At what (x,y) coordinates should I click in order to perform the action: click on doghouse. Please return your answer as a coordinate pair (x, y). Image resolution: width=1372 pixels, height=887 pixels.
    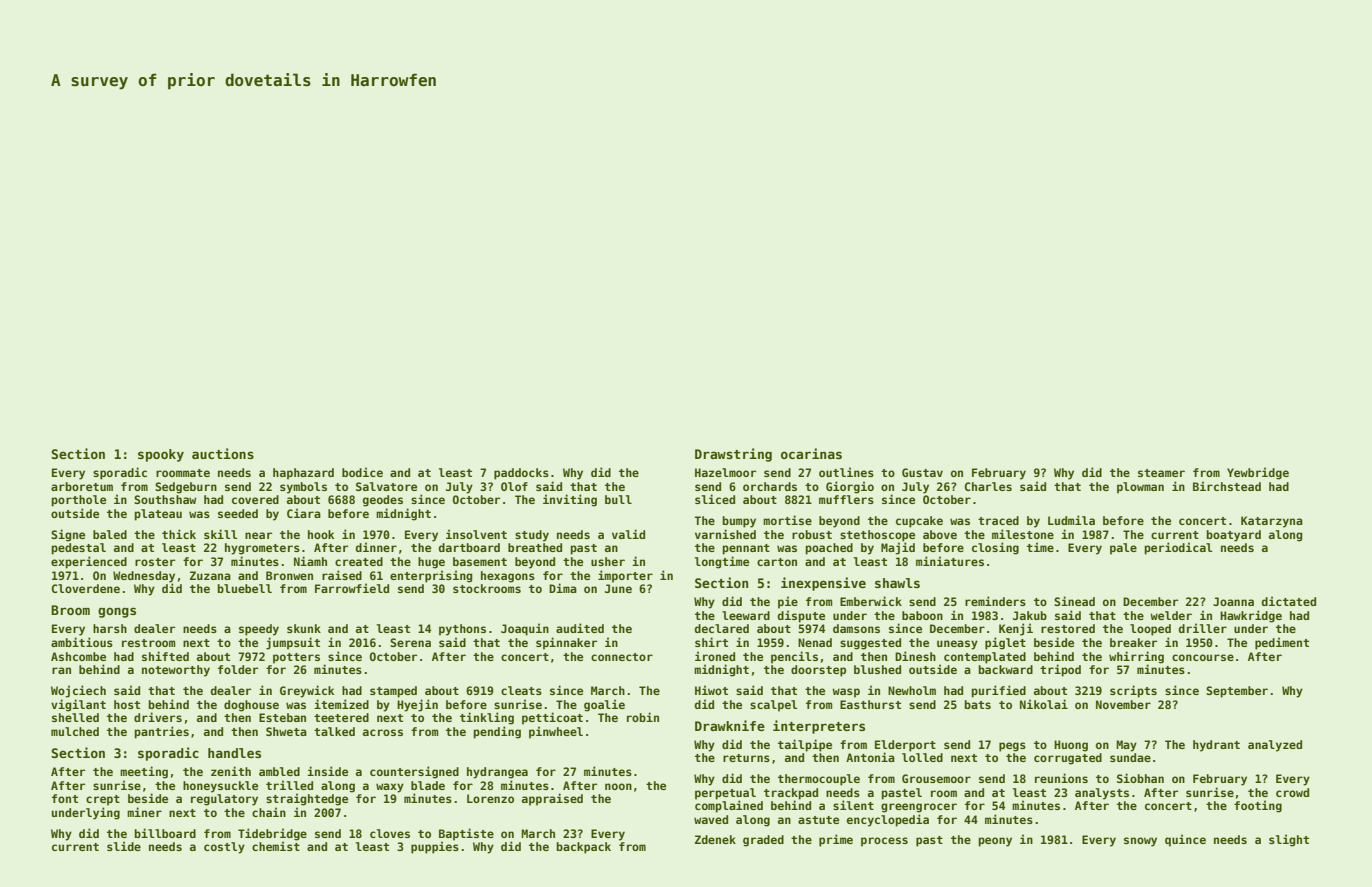
    Looking at the image, I should click on (251, 706).
